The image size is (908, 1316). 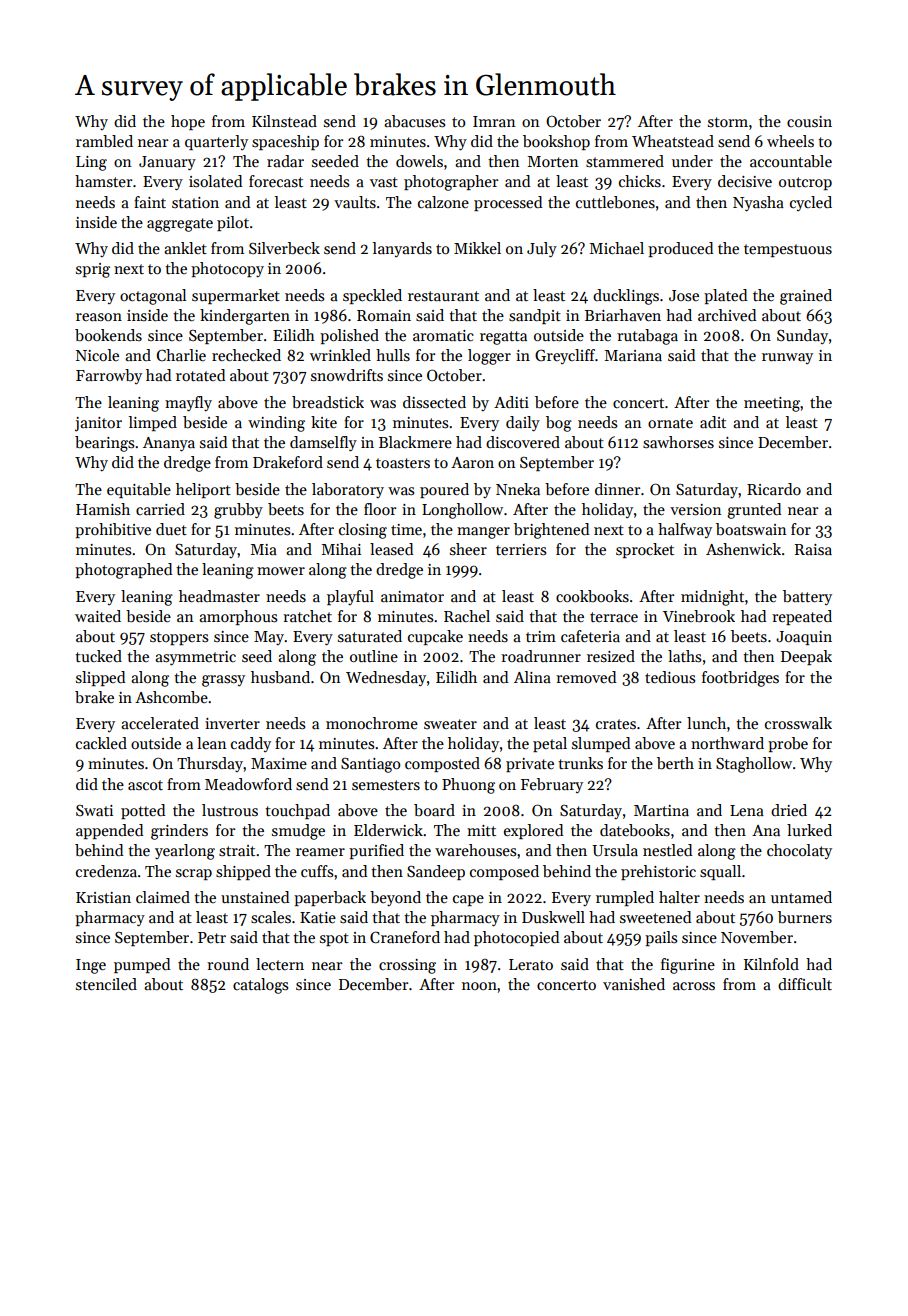 What do you see at coordinates (223, 681) in the screenshot?
I see `grassy` at bounding box center [223, 681].
